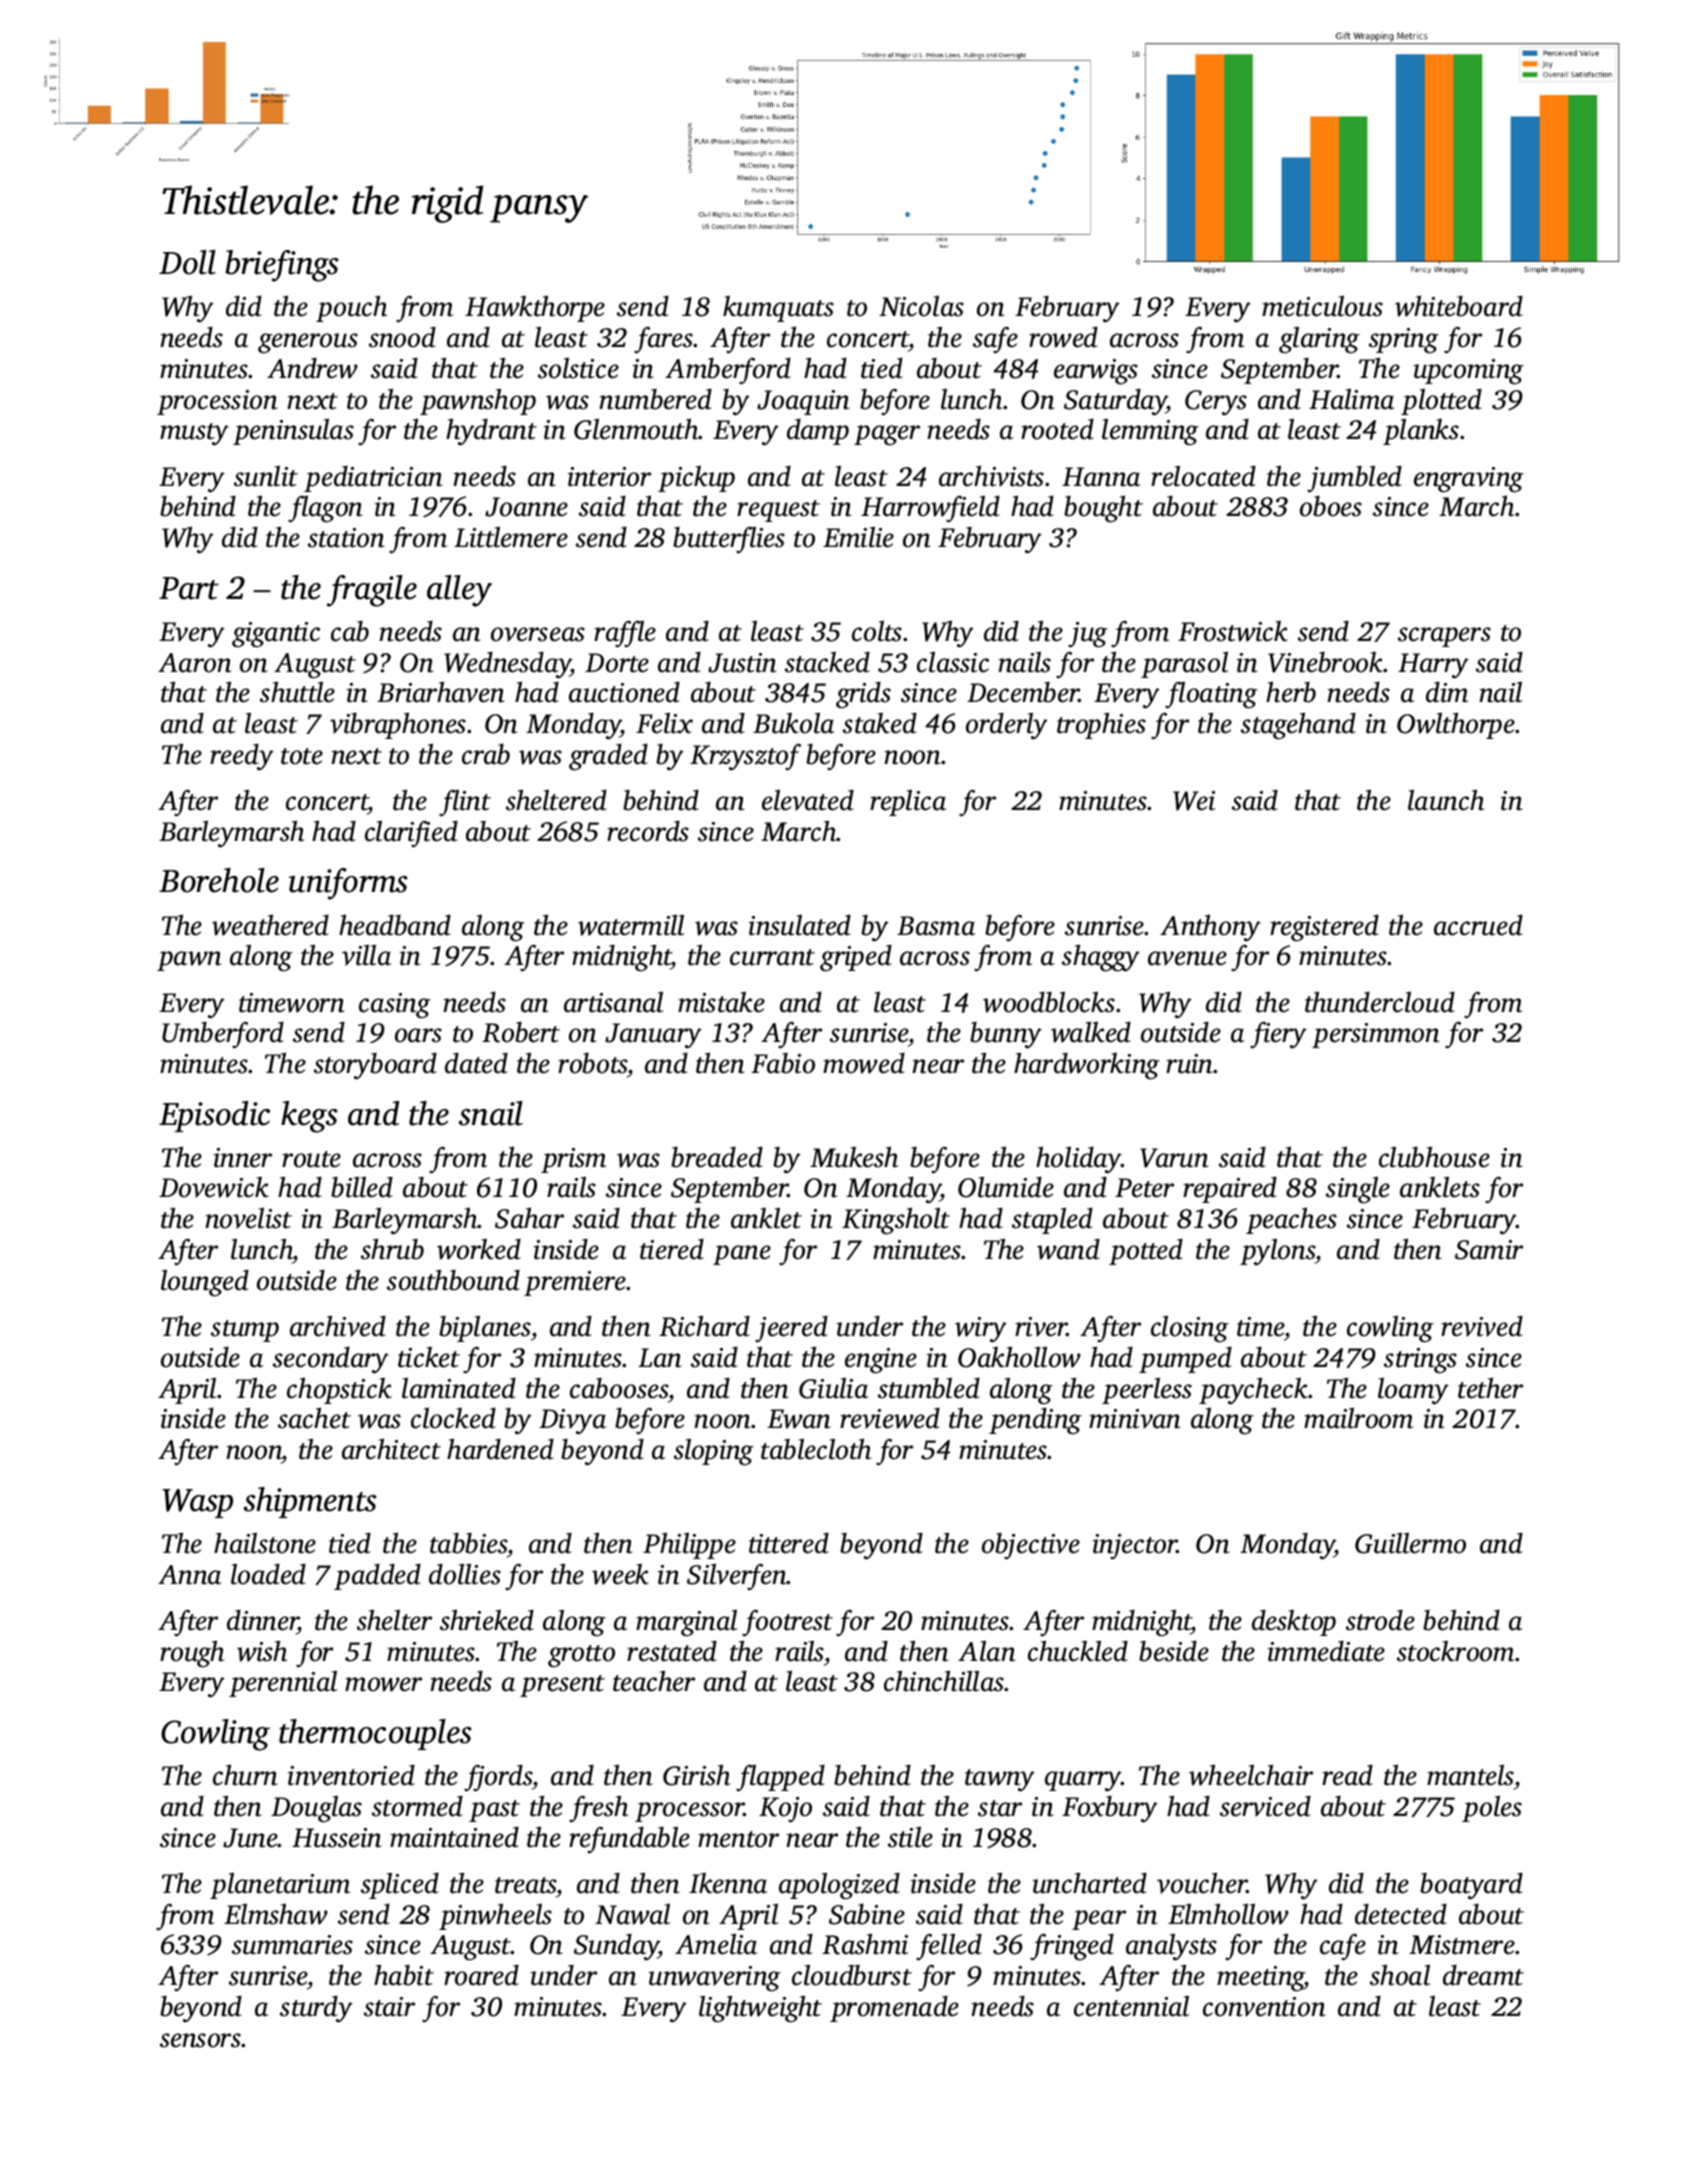 The image size is (1683, 2178). Describe the element at coordinates (276, 1914) in the image. I see `Elmshaw` at that location.
